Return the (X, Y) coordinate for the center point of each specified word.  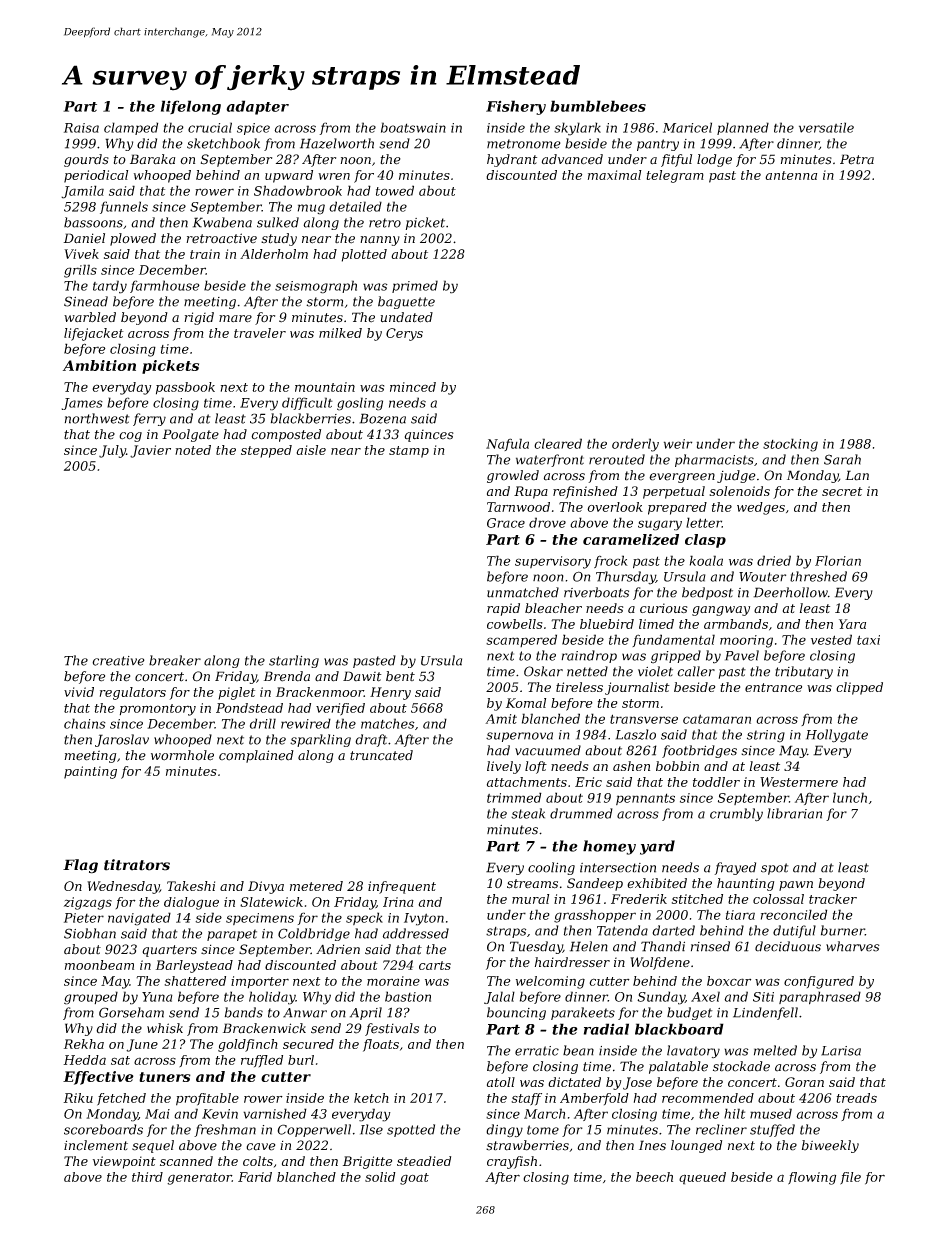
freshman (225, 1130)
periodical (96, 176)
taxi (868, 640)
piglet (236, 693)
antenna (791, 175)
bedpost (707, 593)
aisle (311, 450)
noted (193, 450)
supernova (519, 737)
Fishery (516, 107)
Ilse (371, 1129)
